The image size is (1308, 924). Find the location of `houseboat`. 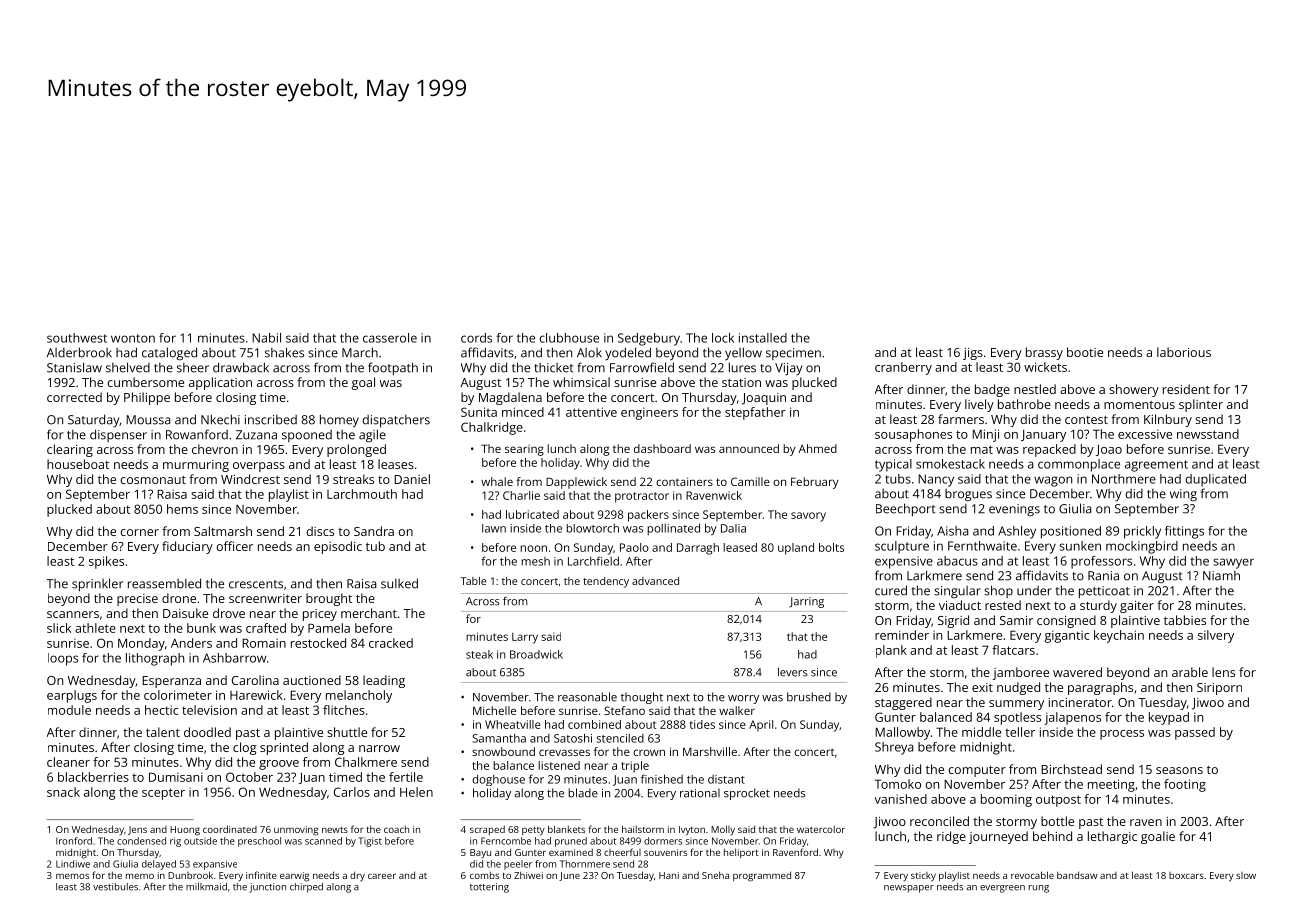

houseboat is located at coordinates (78, 464).
